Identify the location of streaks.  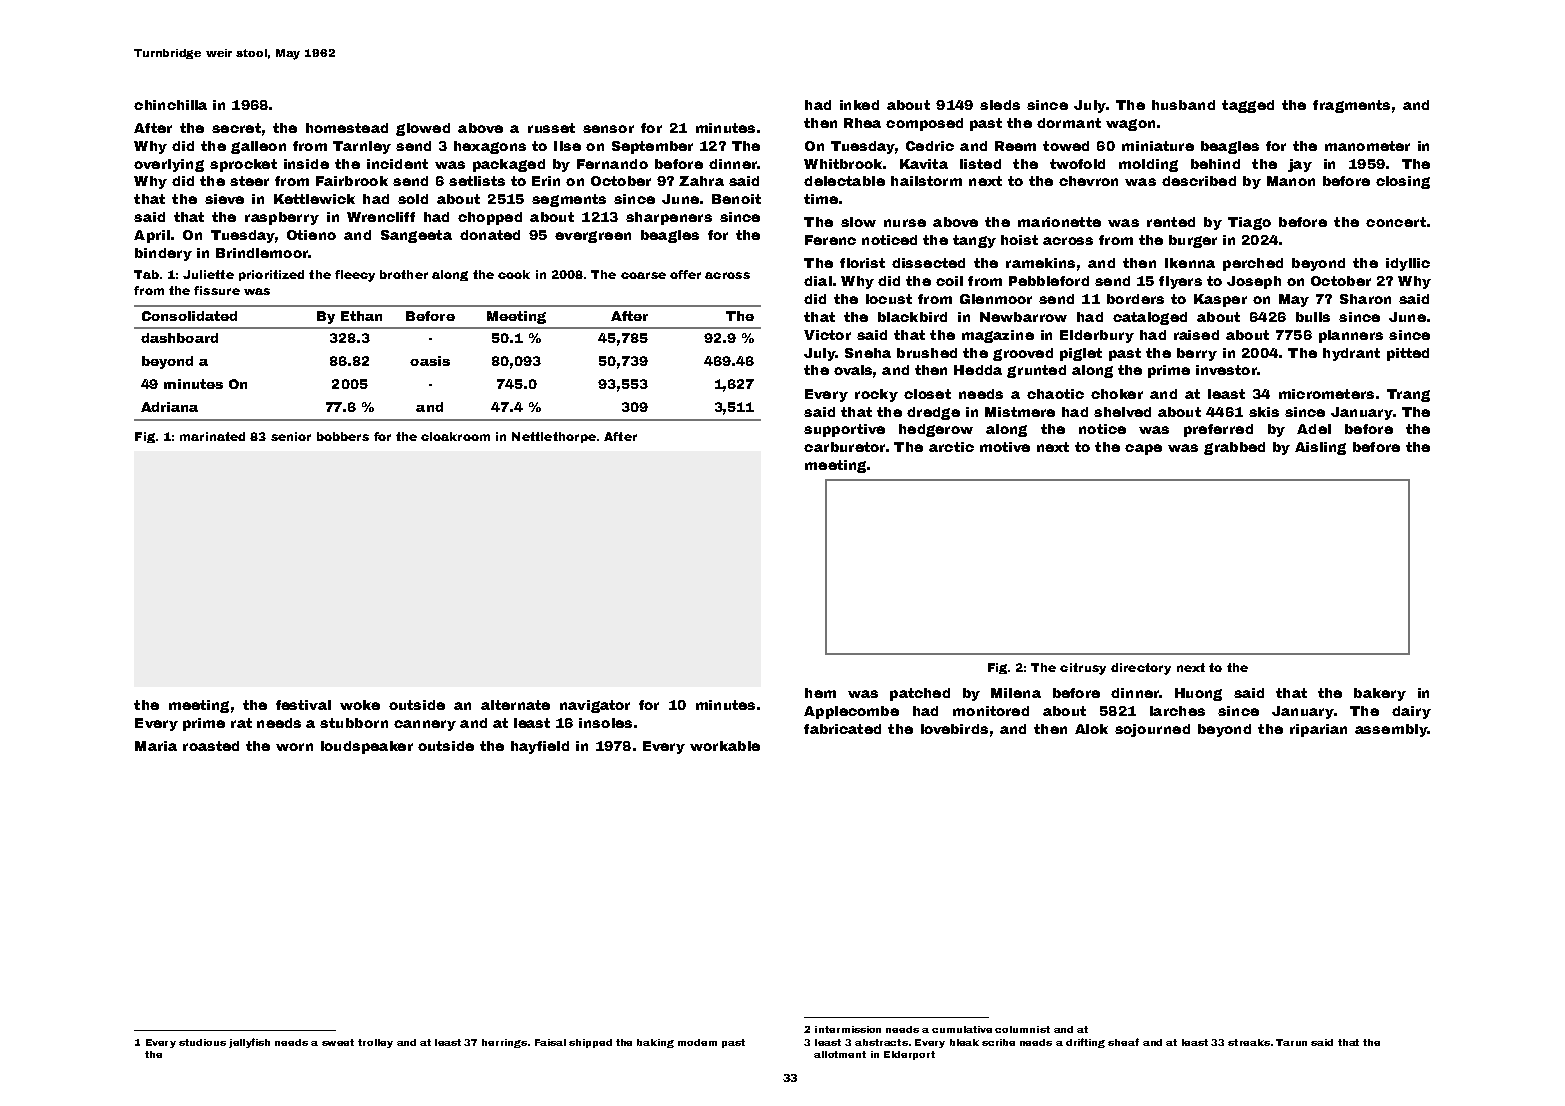
(1249, 1042).
